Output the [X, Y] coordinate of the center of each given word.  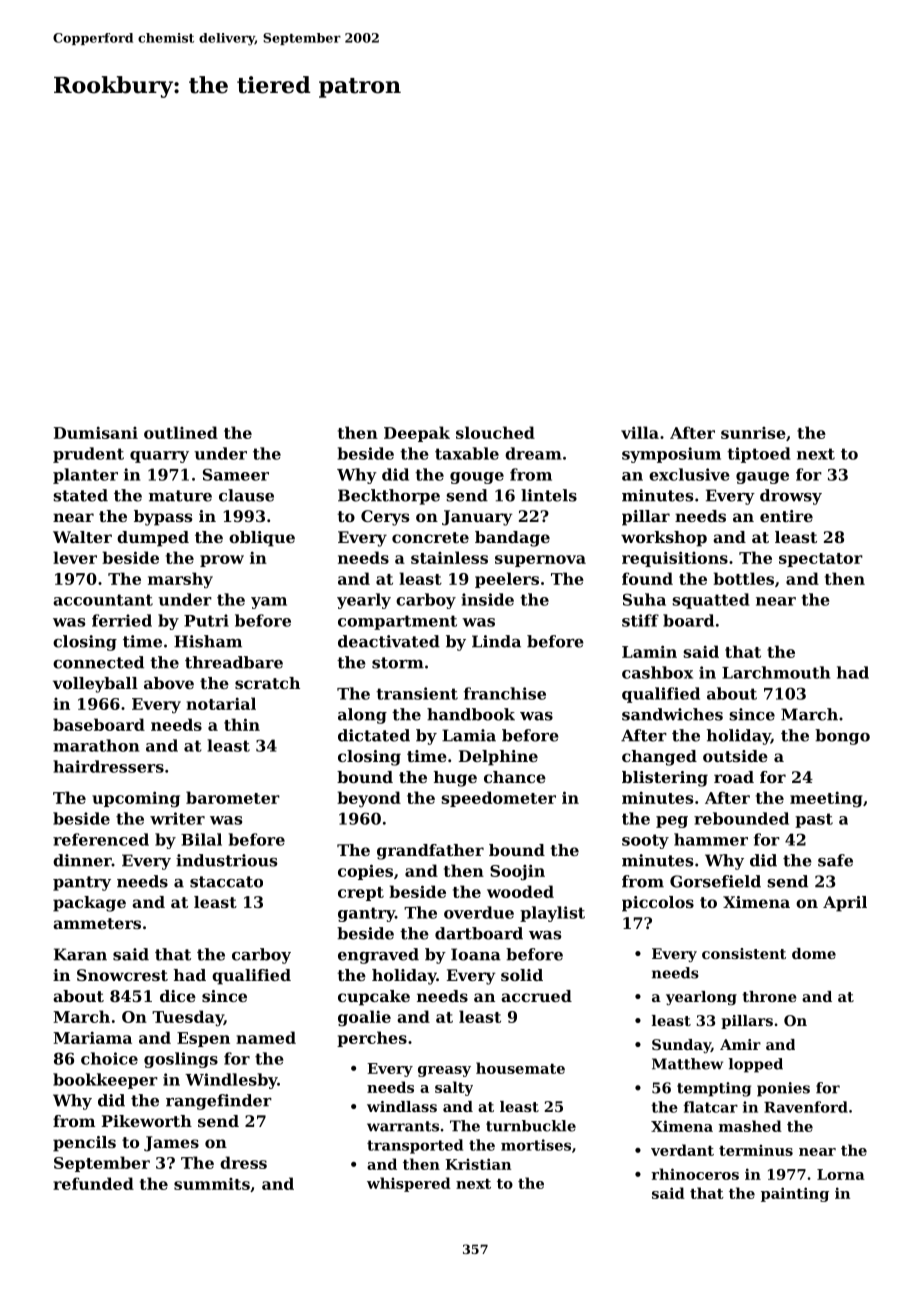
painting [795, 1194]
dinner [82, 860]
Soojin [517, 872]
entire [786, 516]
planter [85, 476]
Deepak [417, 434]
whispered [409, 1184]
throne [770, 996]
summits [212, 1184]
